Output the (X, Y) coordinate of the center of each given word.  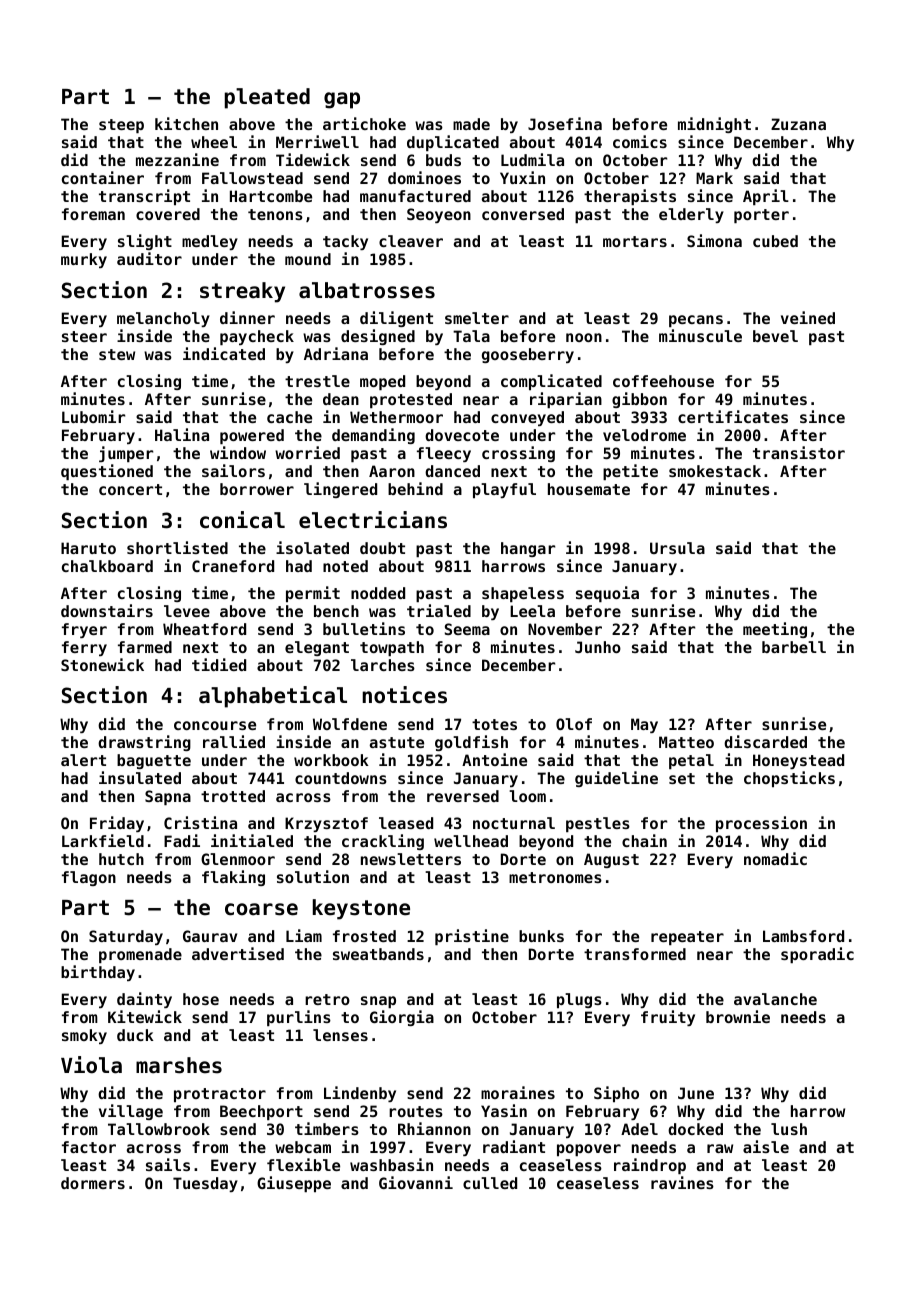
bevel (775, 336)
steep (121, 126)
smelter (477, 318)
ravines (682, 1182)
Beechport (261, 1112)
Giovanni (416, 1182)
